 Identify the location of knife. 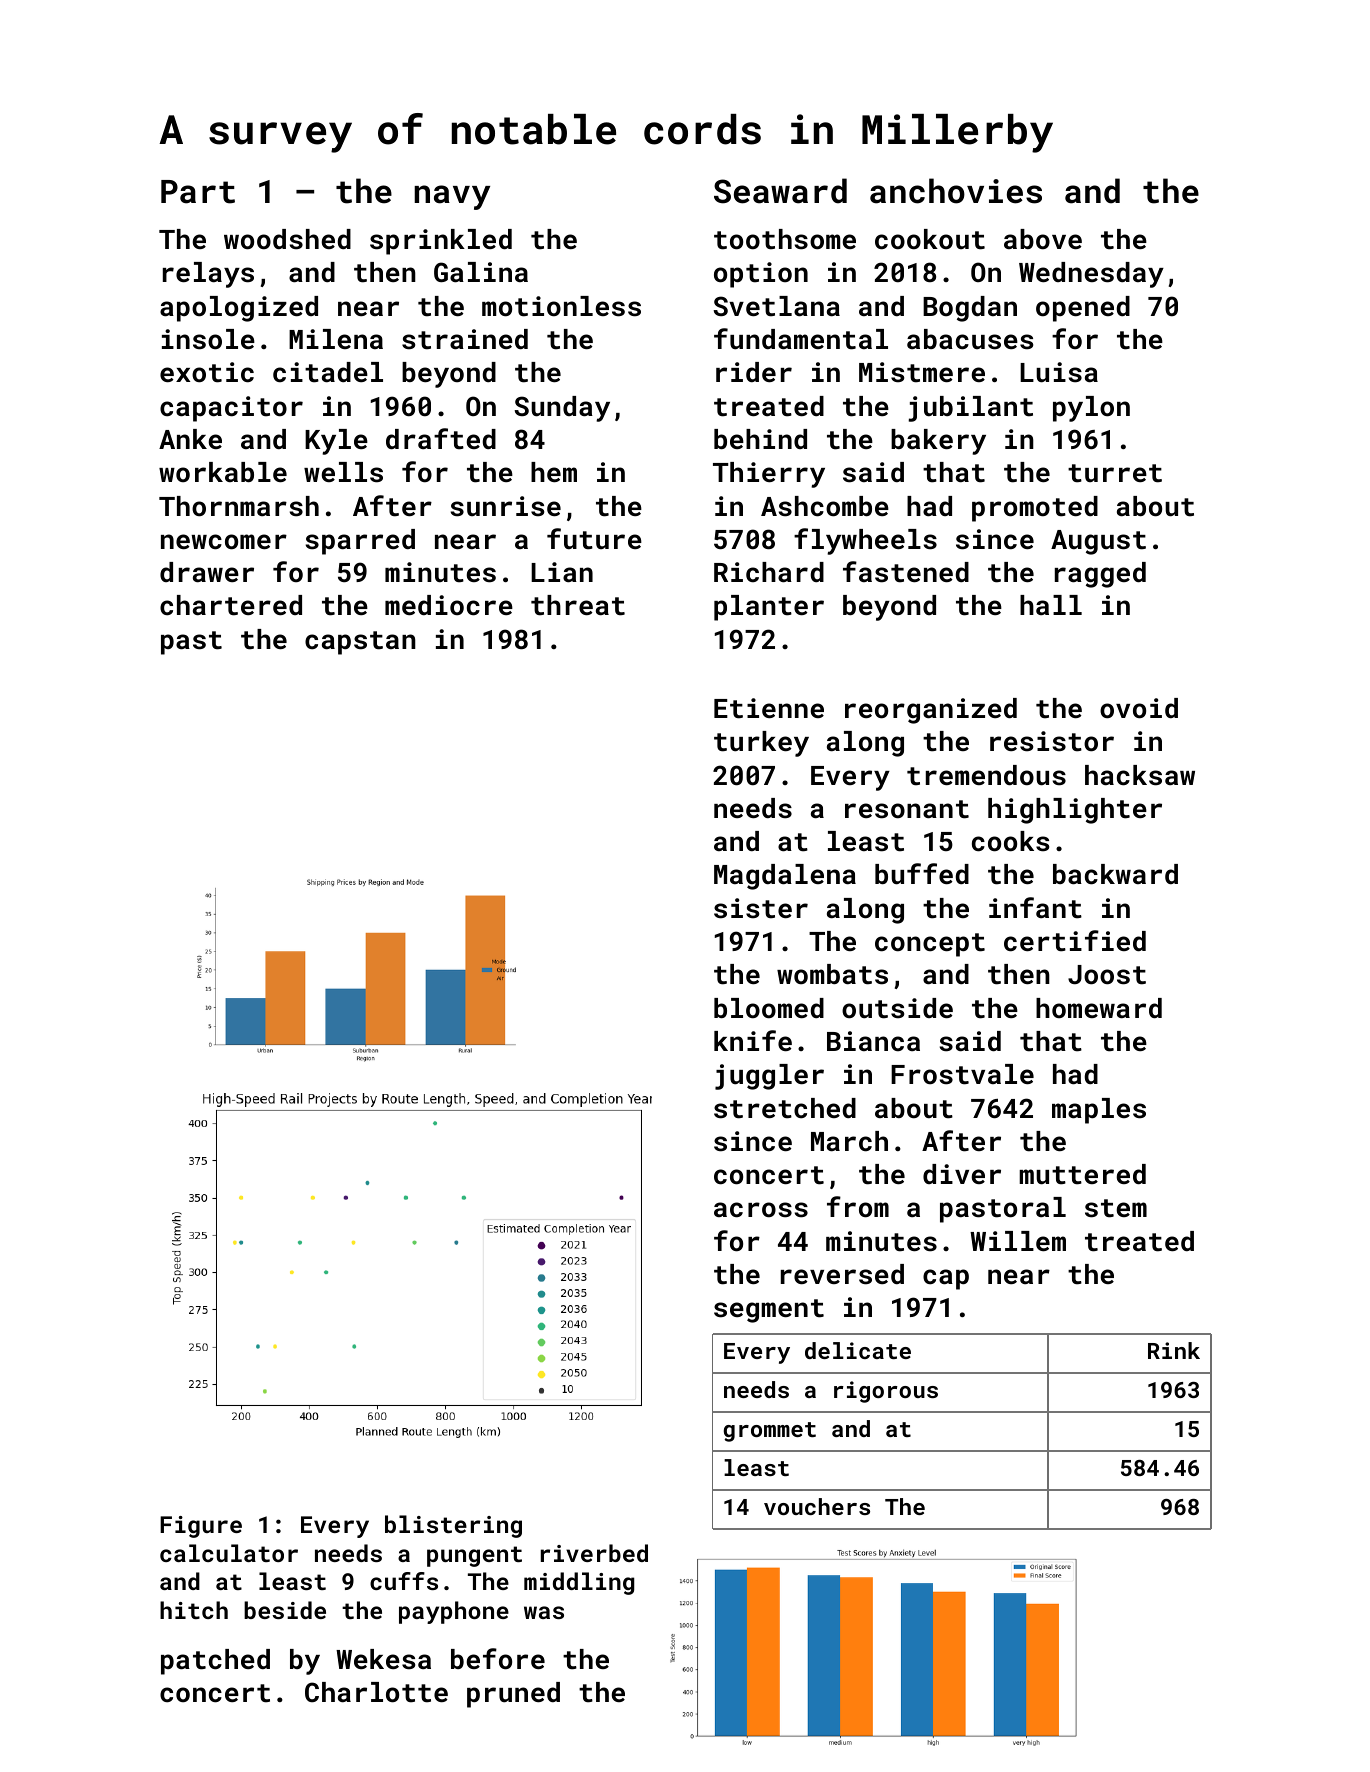
(753, 1040).
